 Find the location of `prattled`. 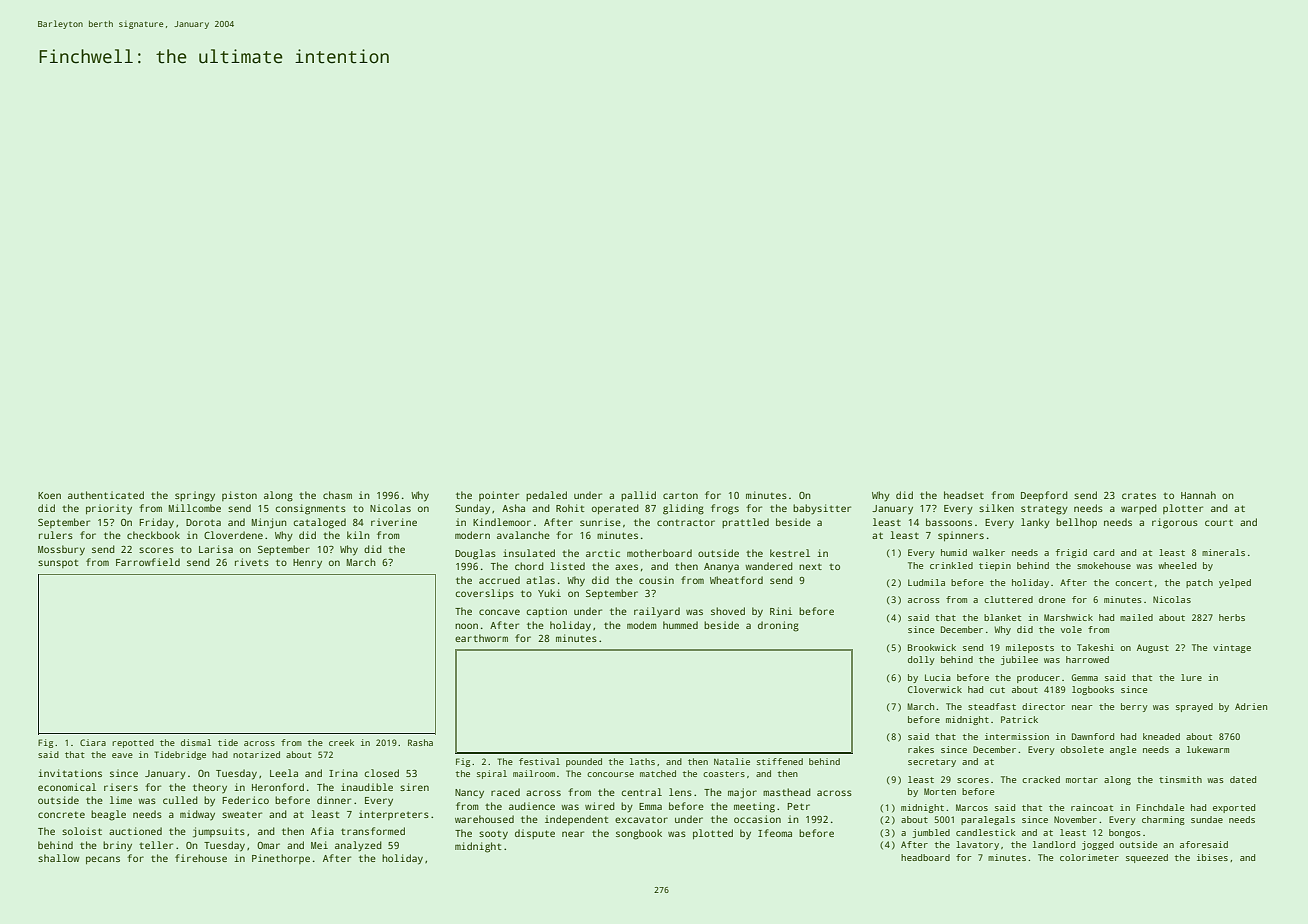

prattled is located at coordinates (745, 523).
